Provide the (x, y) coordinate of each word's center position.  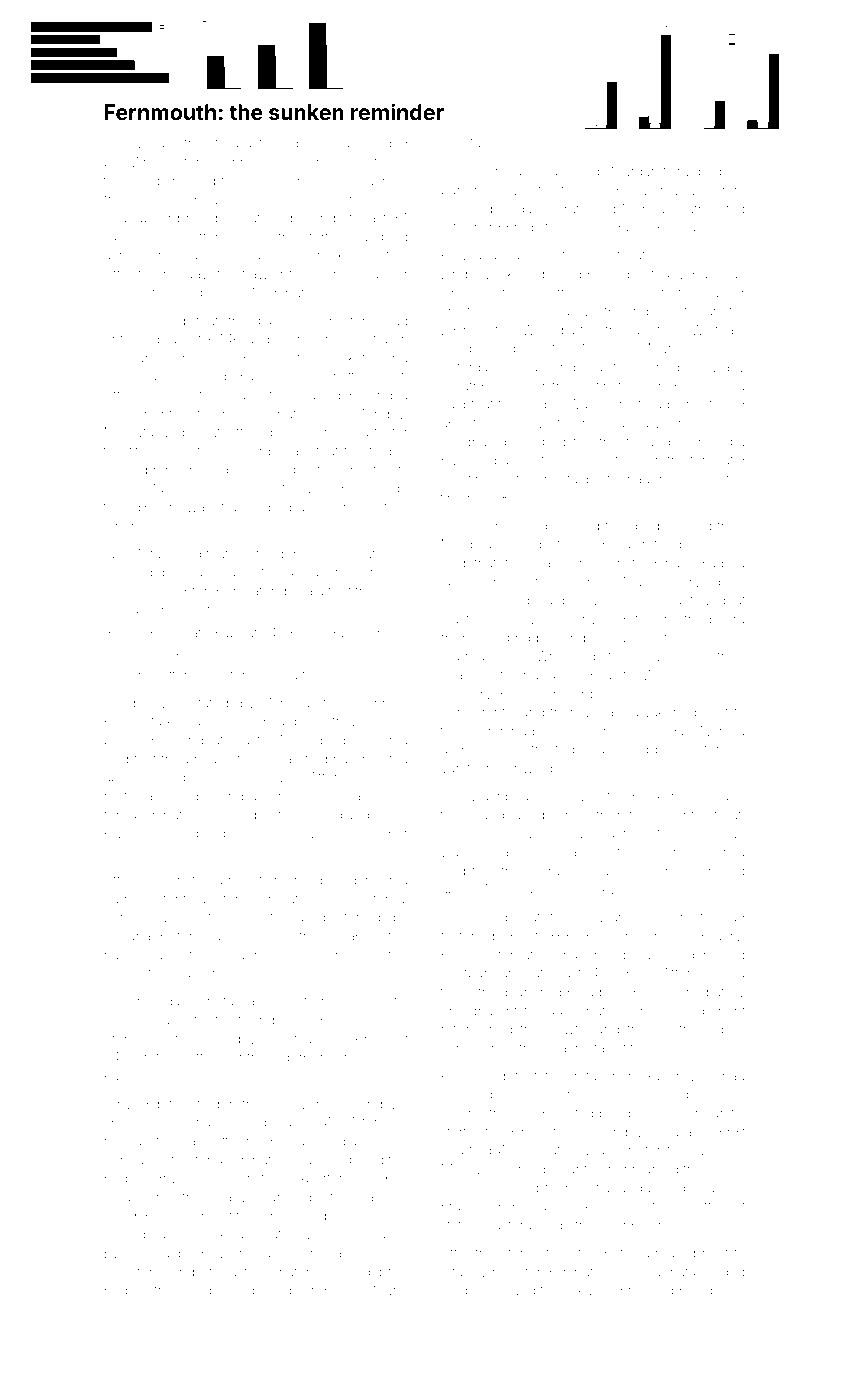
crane (581, 834)
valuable (171, 1253)
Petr (482, 749)
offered (250, 432)
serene (228, 256)
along (519, 462)
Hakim (356, 1039)
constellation (625, 255)
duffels (201, 1057)
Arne (281, 703)
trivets (618, 442)
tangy (470, 1273)
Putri (676, 1029)
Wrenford (345, 320)
